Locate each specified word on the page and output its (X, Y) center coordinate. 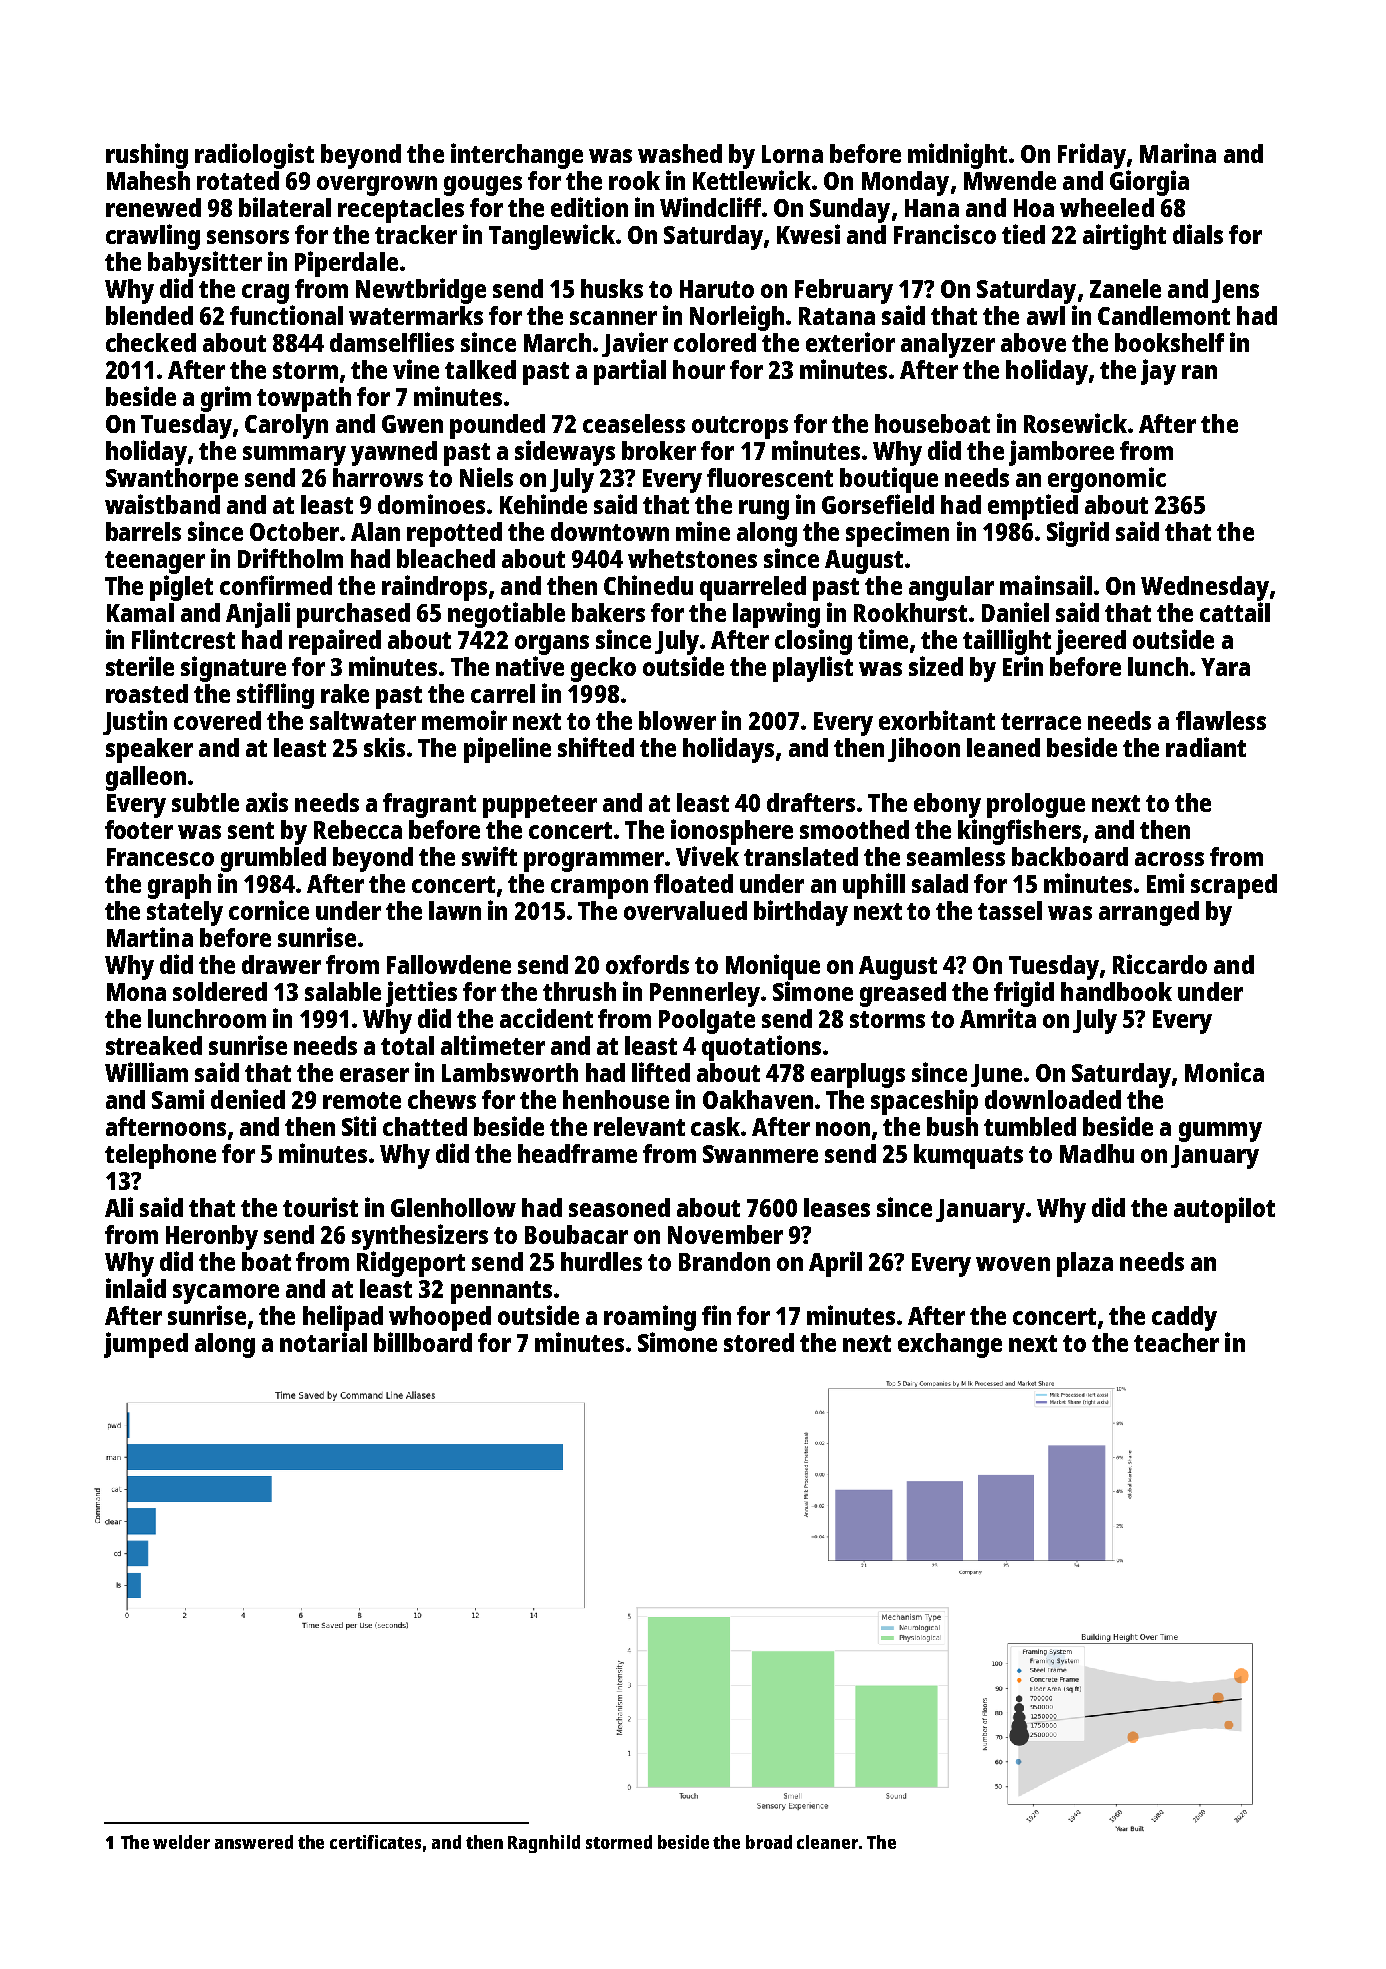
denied (248, 1099)
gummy (1220, 1132)
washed (680, 153)
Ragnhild (544, 1844)
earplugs (858, 1075)
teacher (1176, 1342)
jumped (146, 1345)
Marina (1178, 153)
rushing (147, 156)
